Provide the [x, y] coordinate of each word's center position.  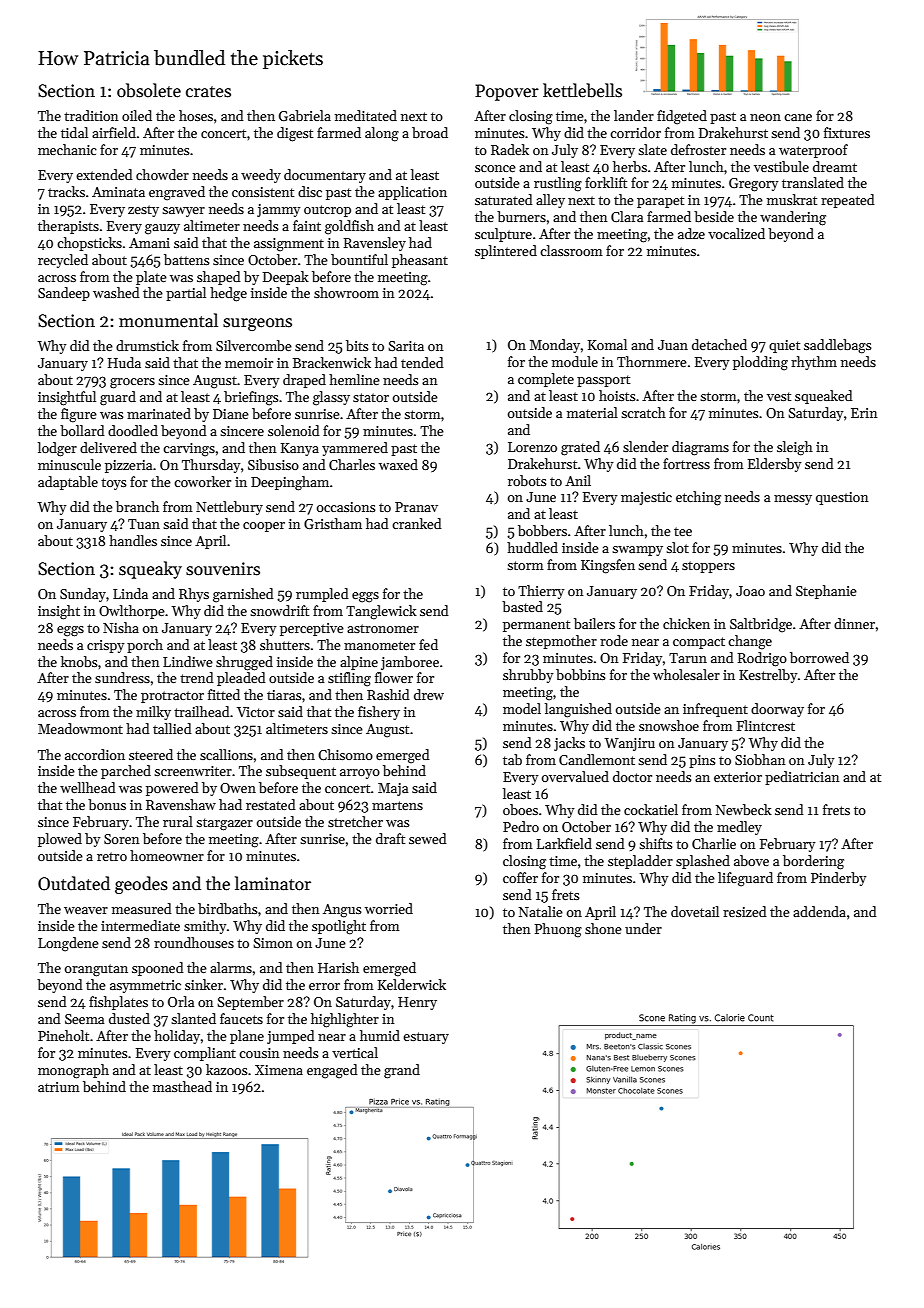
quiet [784, 346]
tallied [172, 728]
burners [521, 216]
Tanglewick [381, 612]
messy [793, 500]
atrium [59, 1087]
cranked [417, 523]
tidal [74, 132]
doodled [133, 430]
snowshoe [669, 725]
